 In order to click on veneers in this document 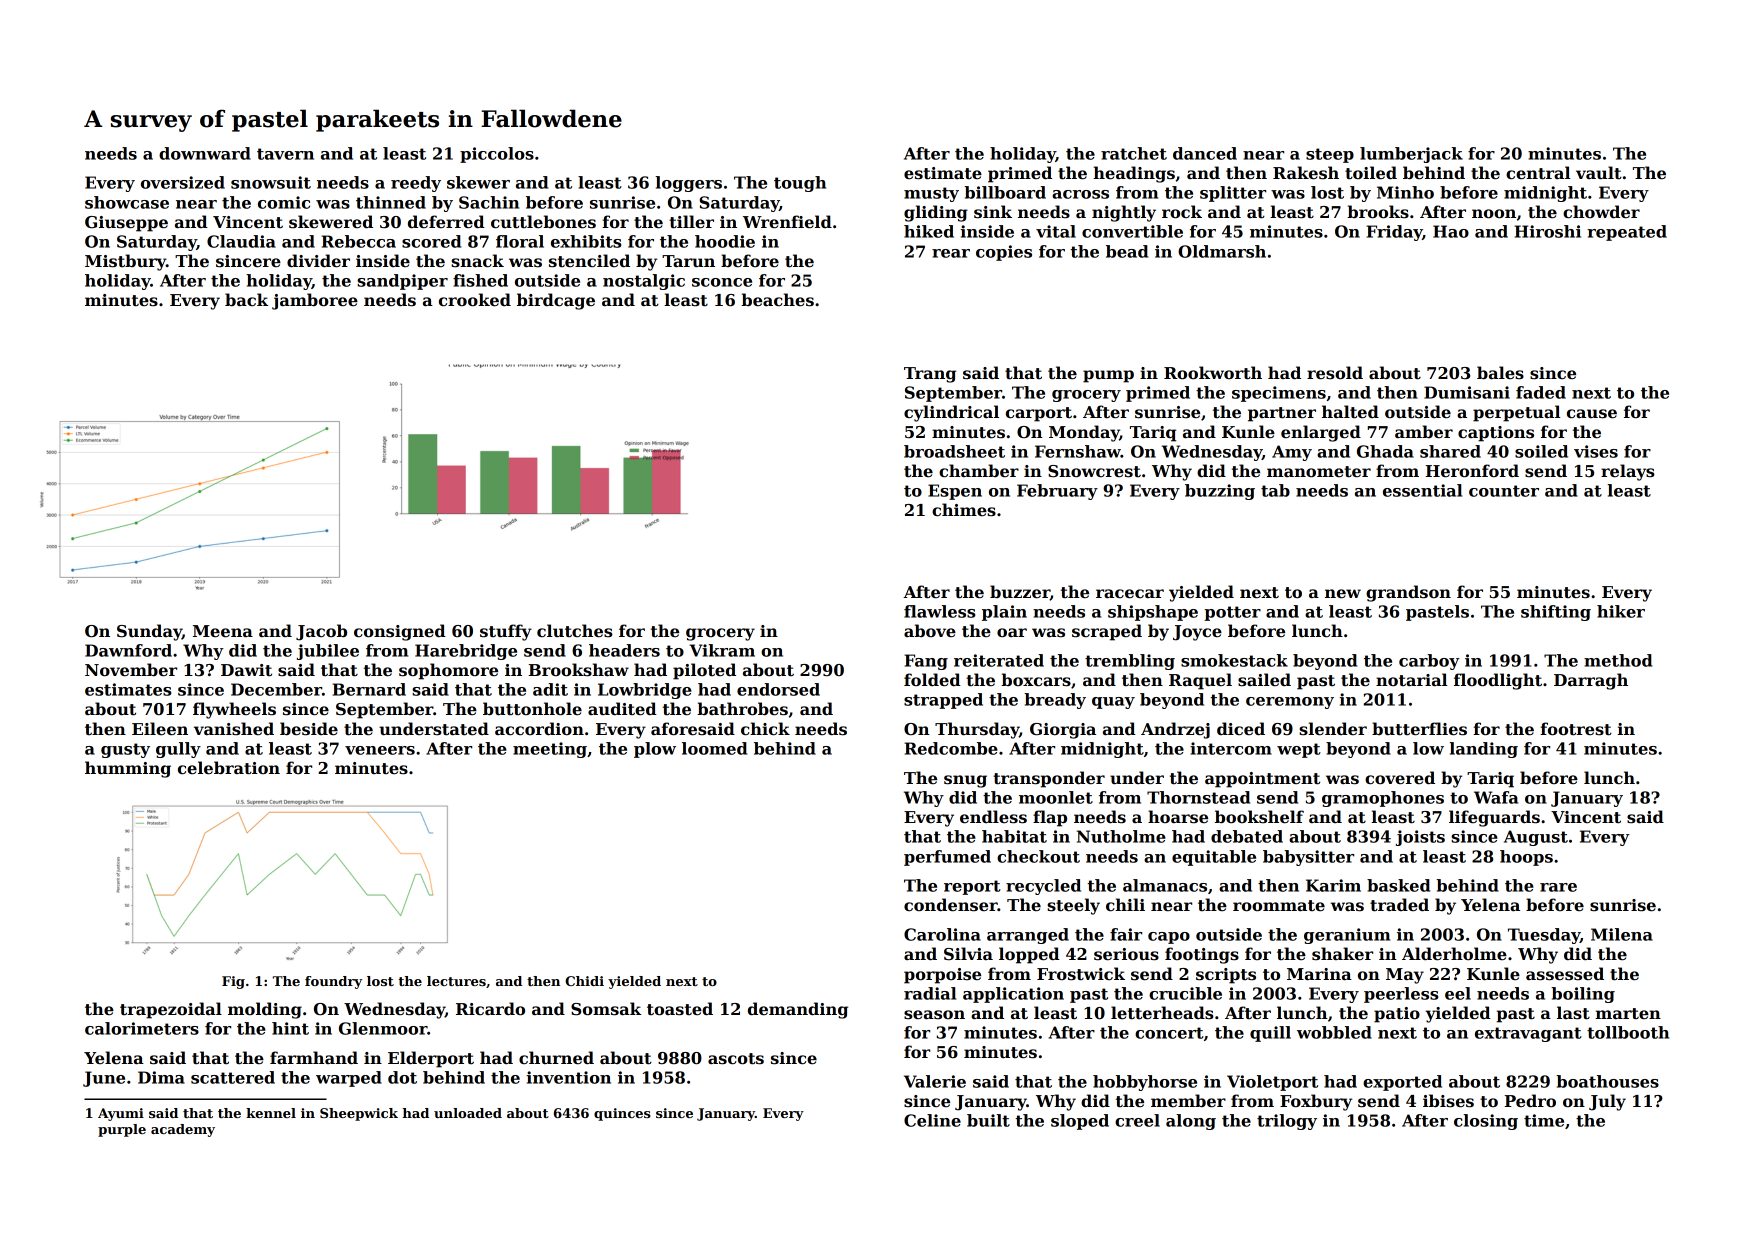, I will do `click(380, 750)`.
